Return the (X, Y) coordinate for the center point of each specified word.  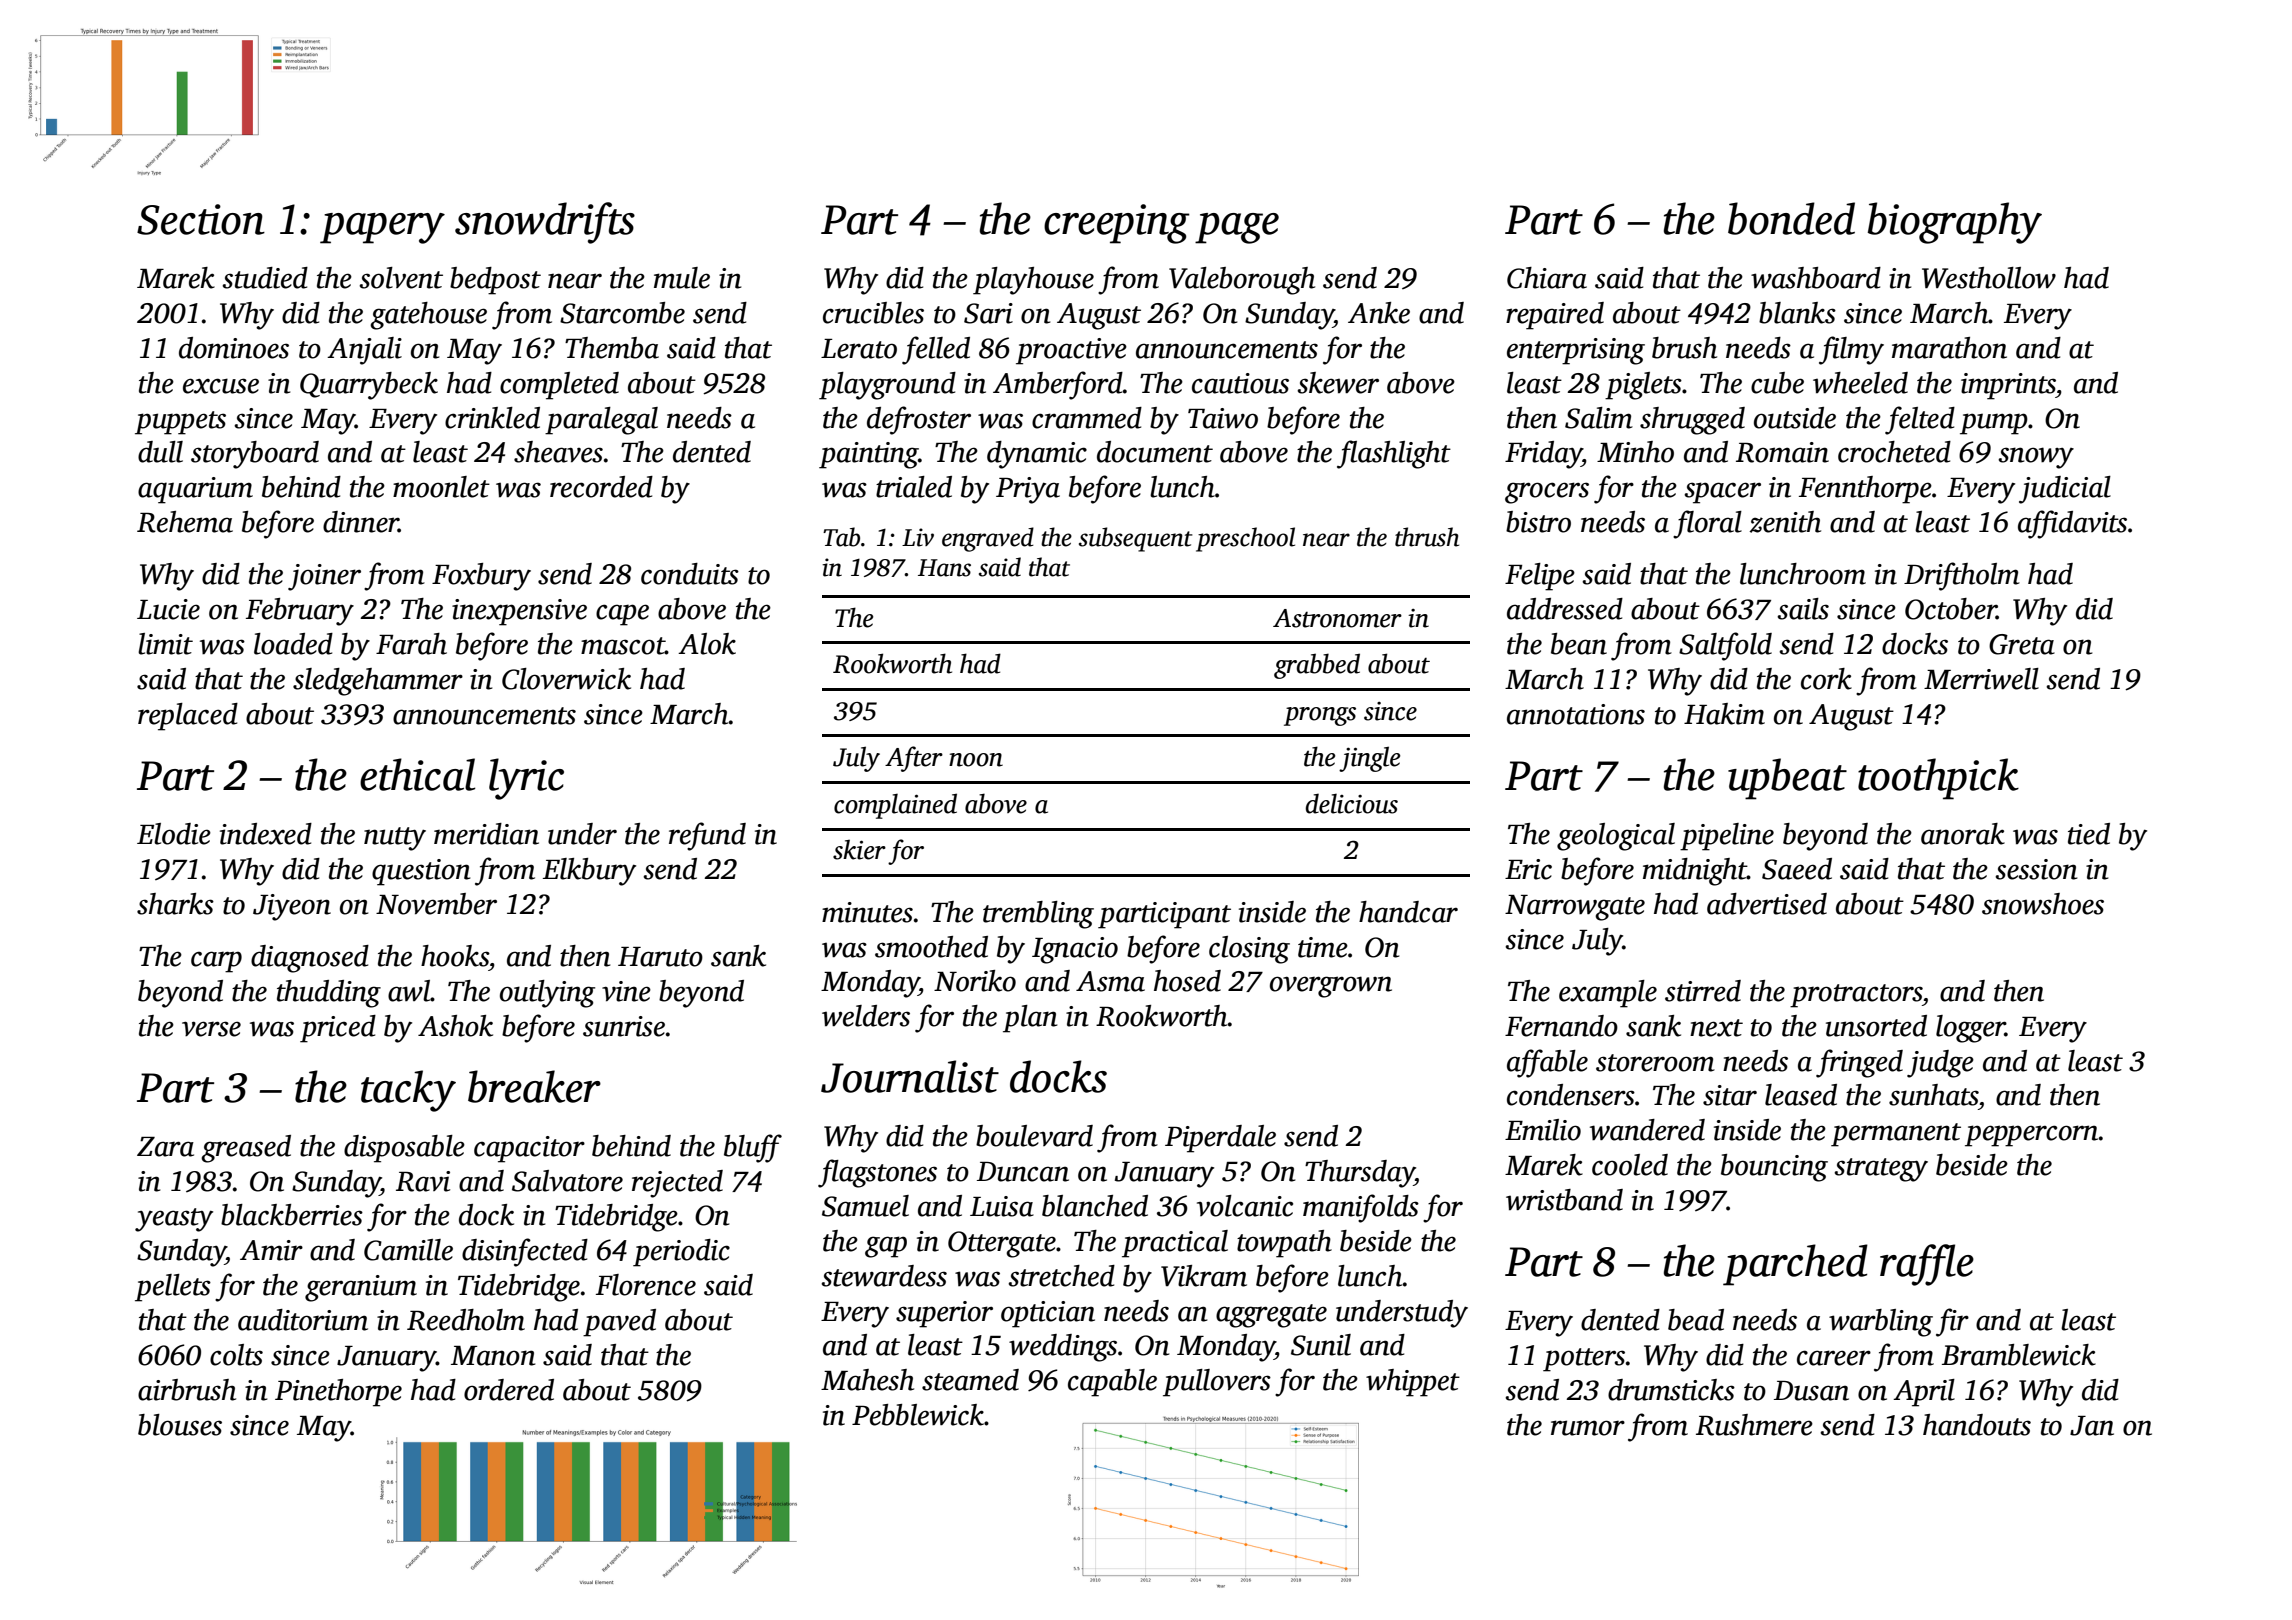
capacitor (529, 1149)
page (1237, 228)
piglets (1643, 386)
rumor (1588, 1428)
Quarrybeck (369, 386)
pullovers (1217, 1383)
